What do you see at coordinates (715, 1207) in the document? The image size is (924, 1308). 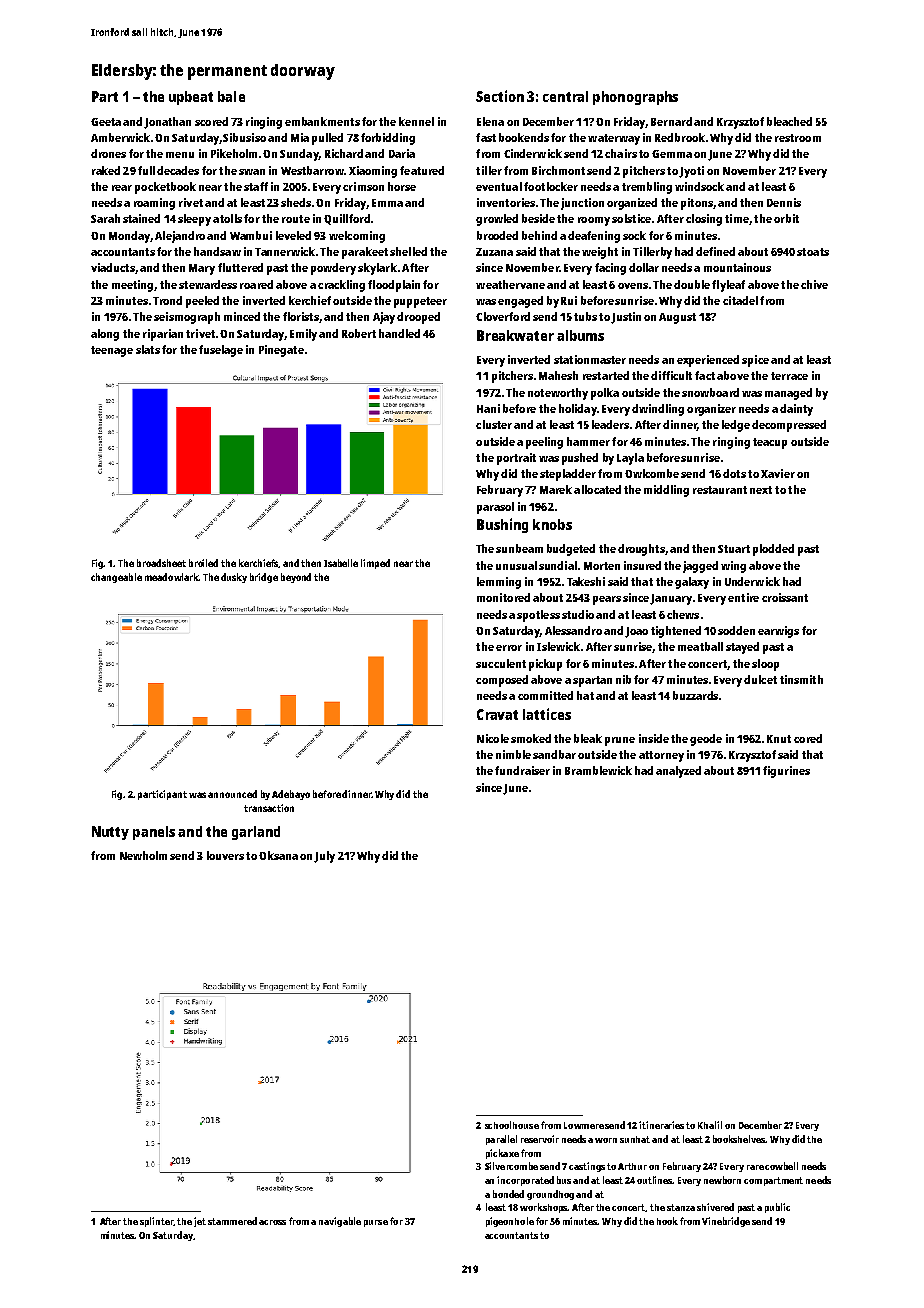 I see `shivered` at bounding box center [715, 1207].
